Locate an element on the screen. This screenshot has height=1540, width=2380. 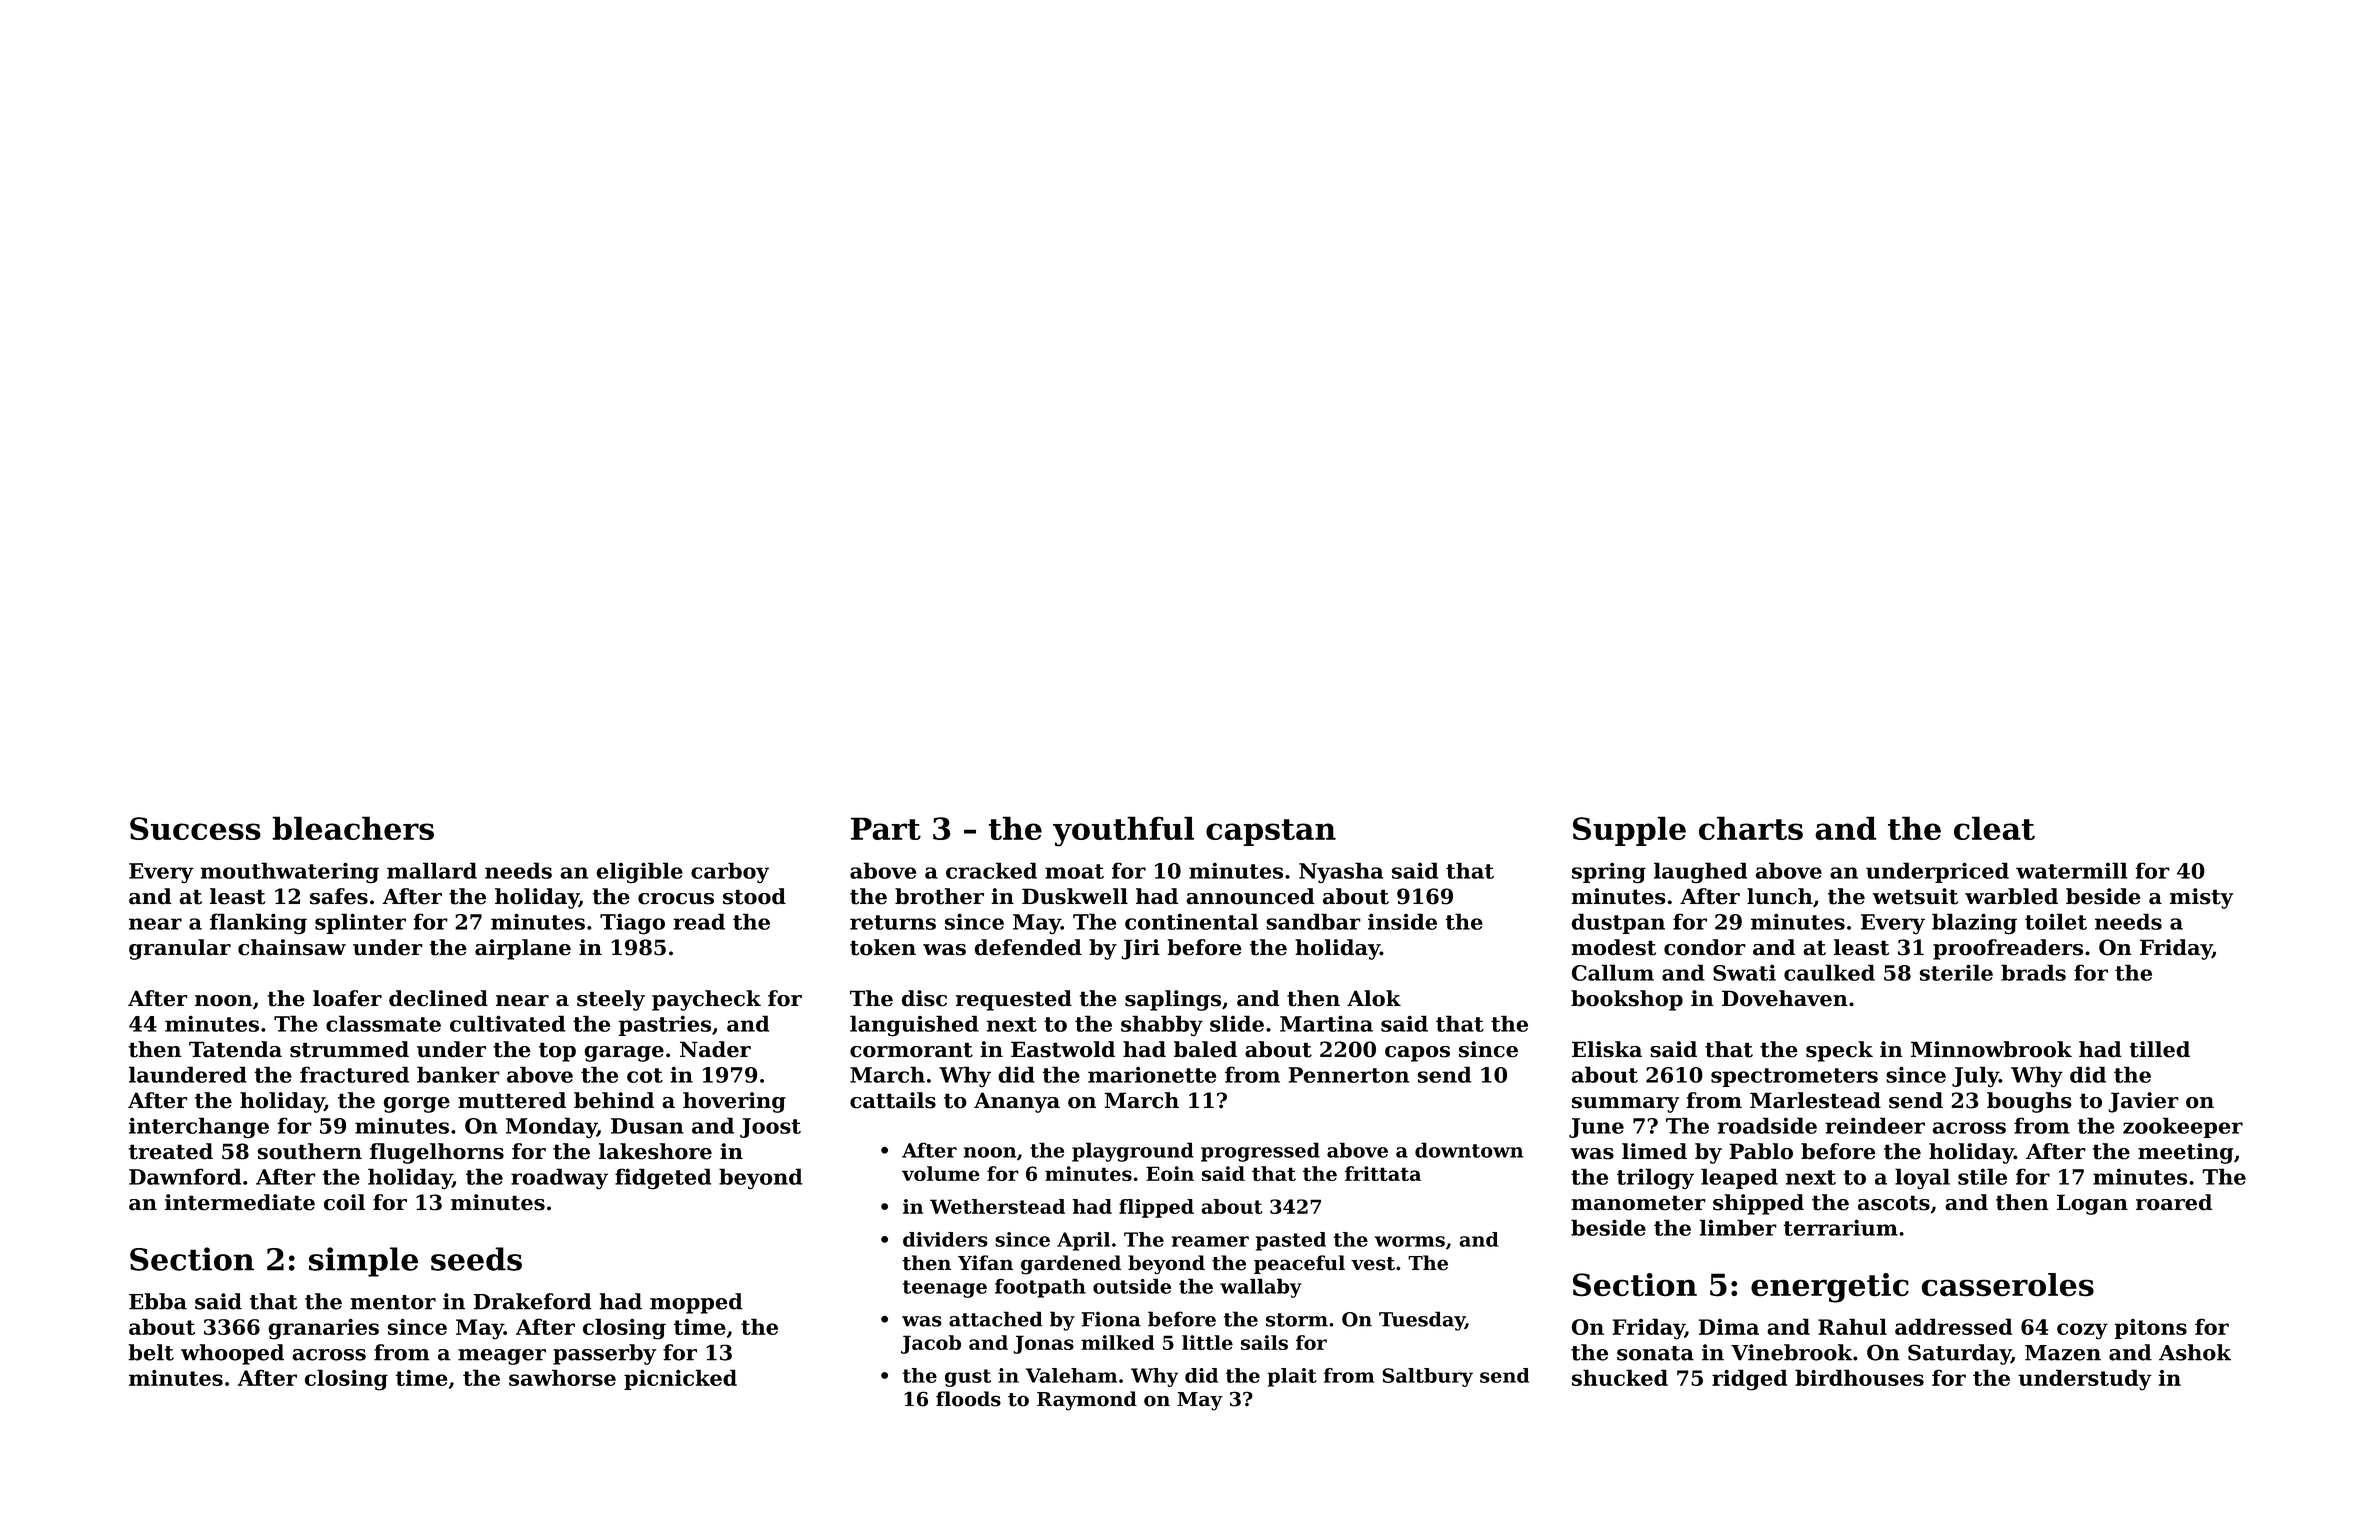
cleat is located at coordinates (1994, 828).
